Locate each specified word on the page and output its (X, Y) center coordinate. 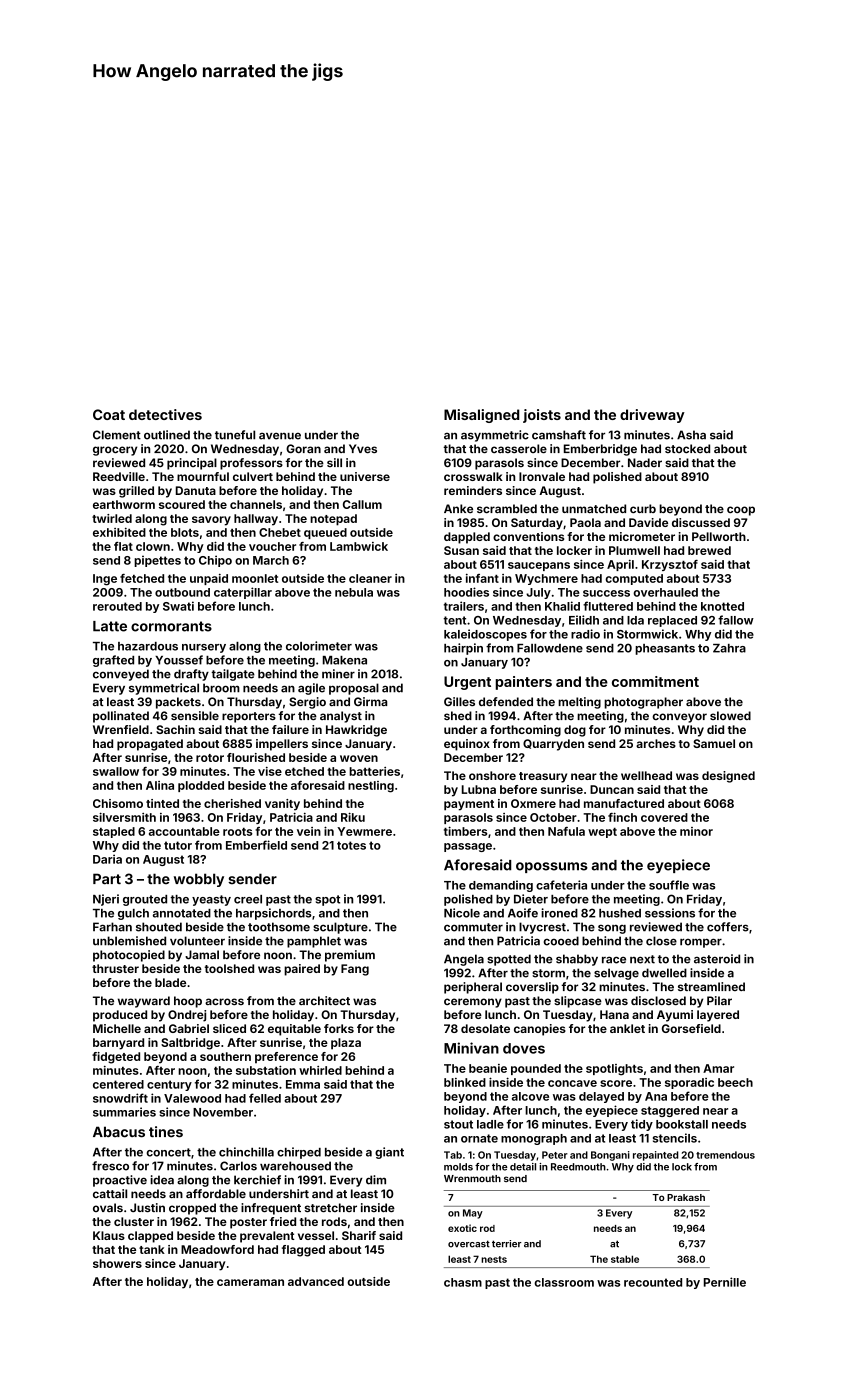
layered (718, 1016)
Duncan (612, 789)
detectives (165, 414)
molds (458, 1167)
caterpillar (243, 593)
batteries (374, 771)
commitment (655, 681)
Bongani (610, 1156)
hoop (188, 1002)
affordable (216, 1193)
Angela (464, 960)
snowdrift (120, 1098)
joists (542, 416)
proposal (354, 689)
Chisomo (118, 803)
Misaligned (481, 416)
